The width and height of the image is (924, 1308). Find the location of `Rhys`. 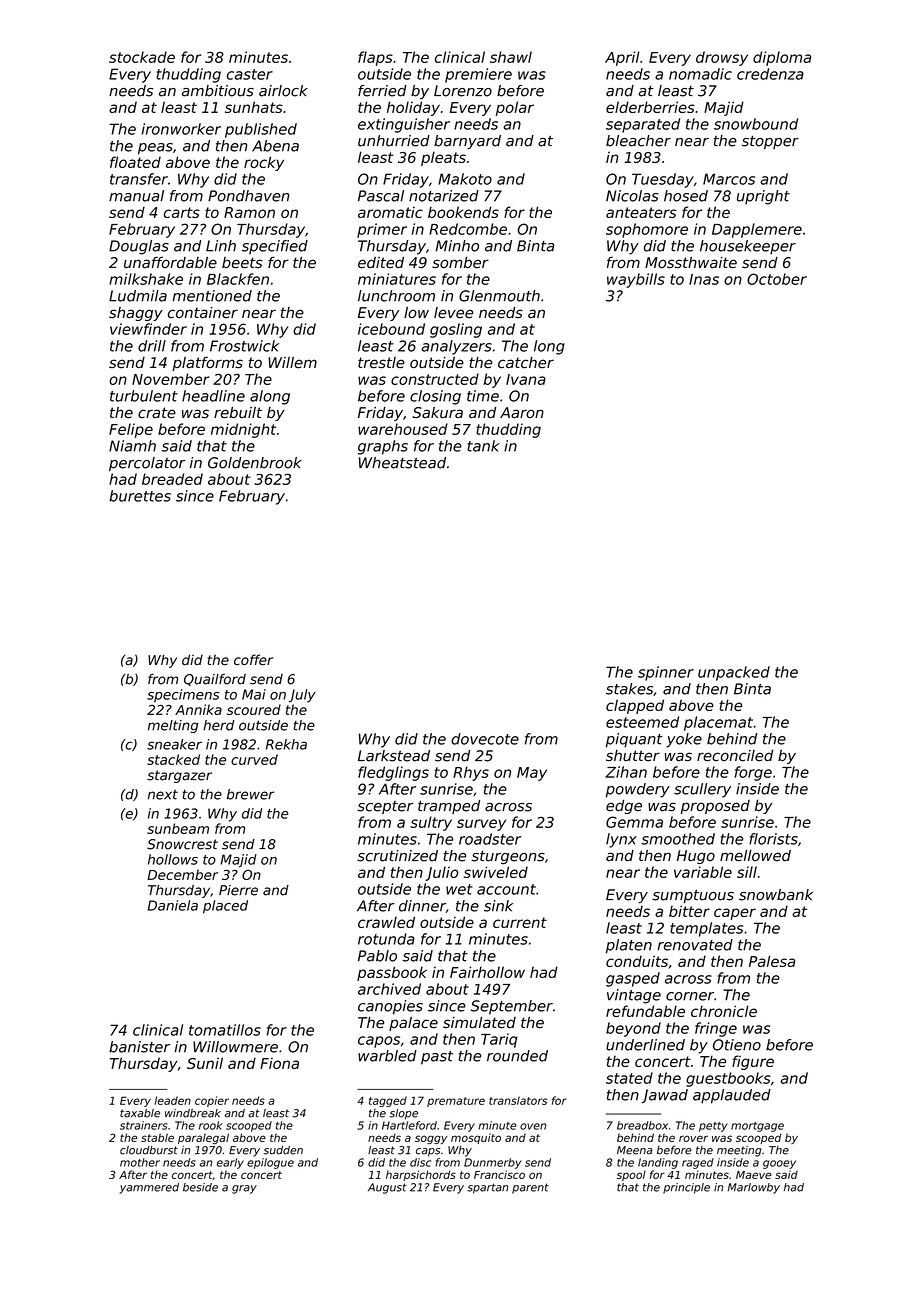

Rhys is located at coordinates (471, 773).
